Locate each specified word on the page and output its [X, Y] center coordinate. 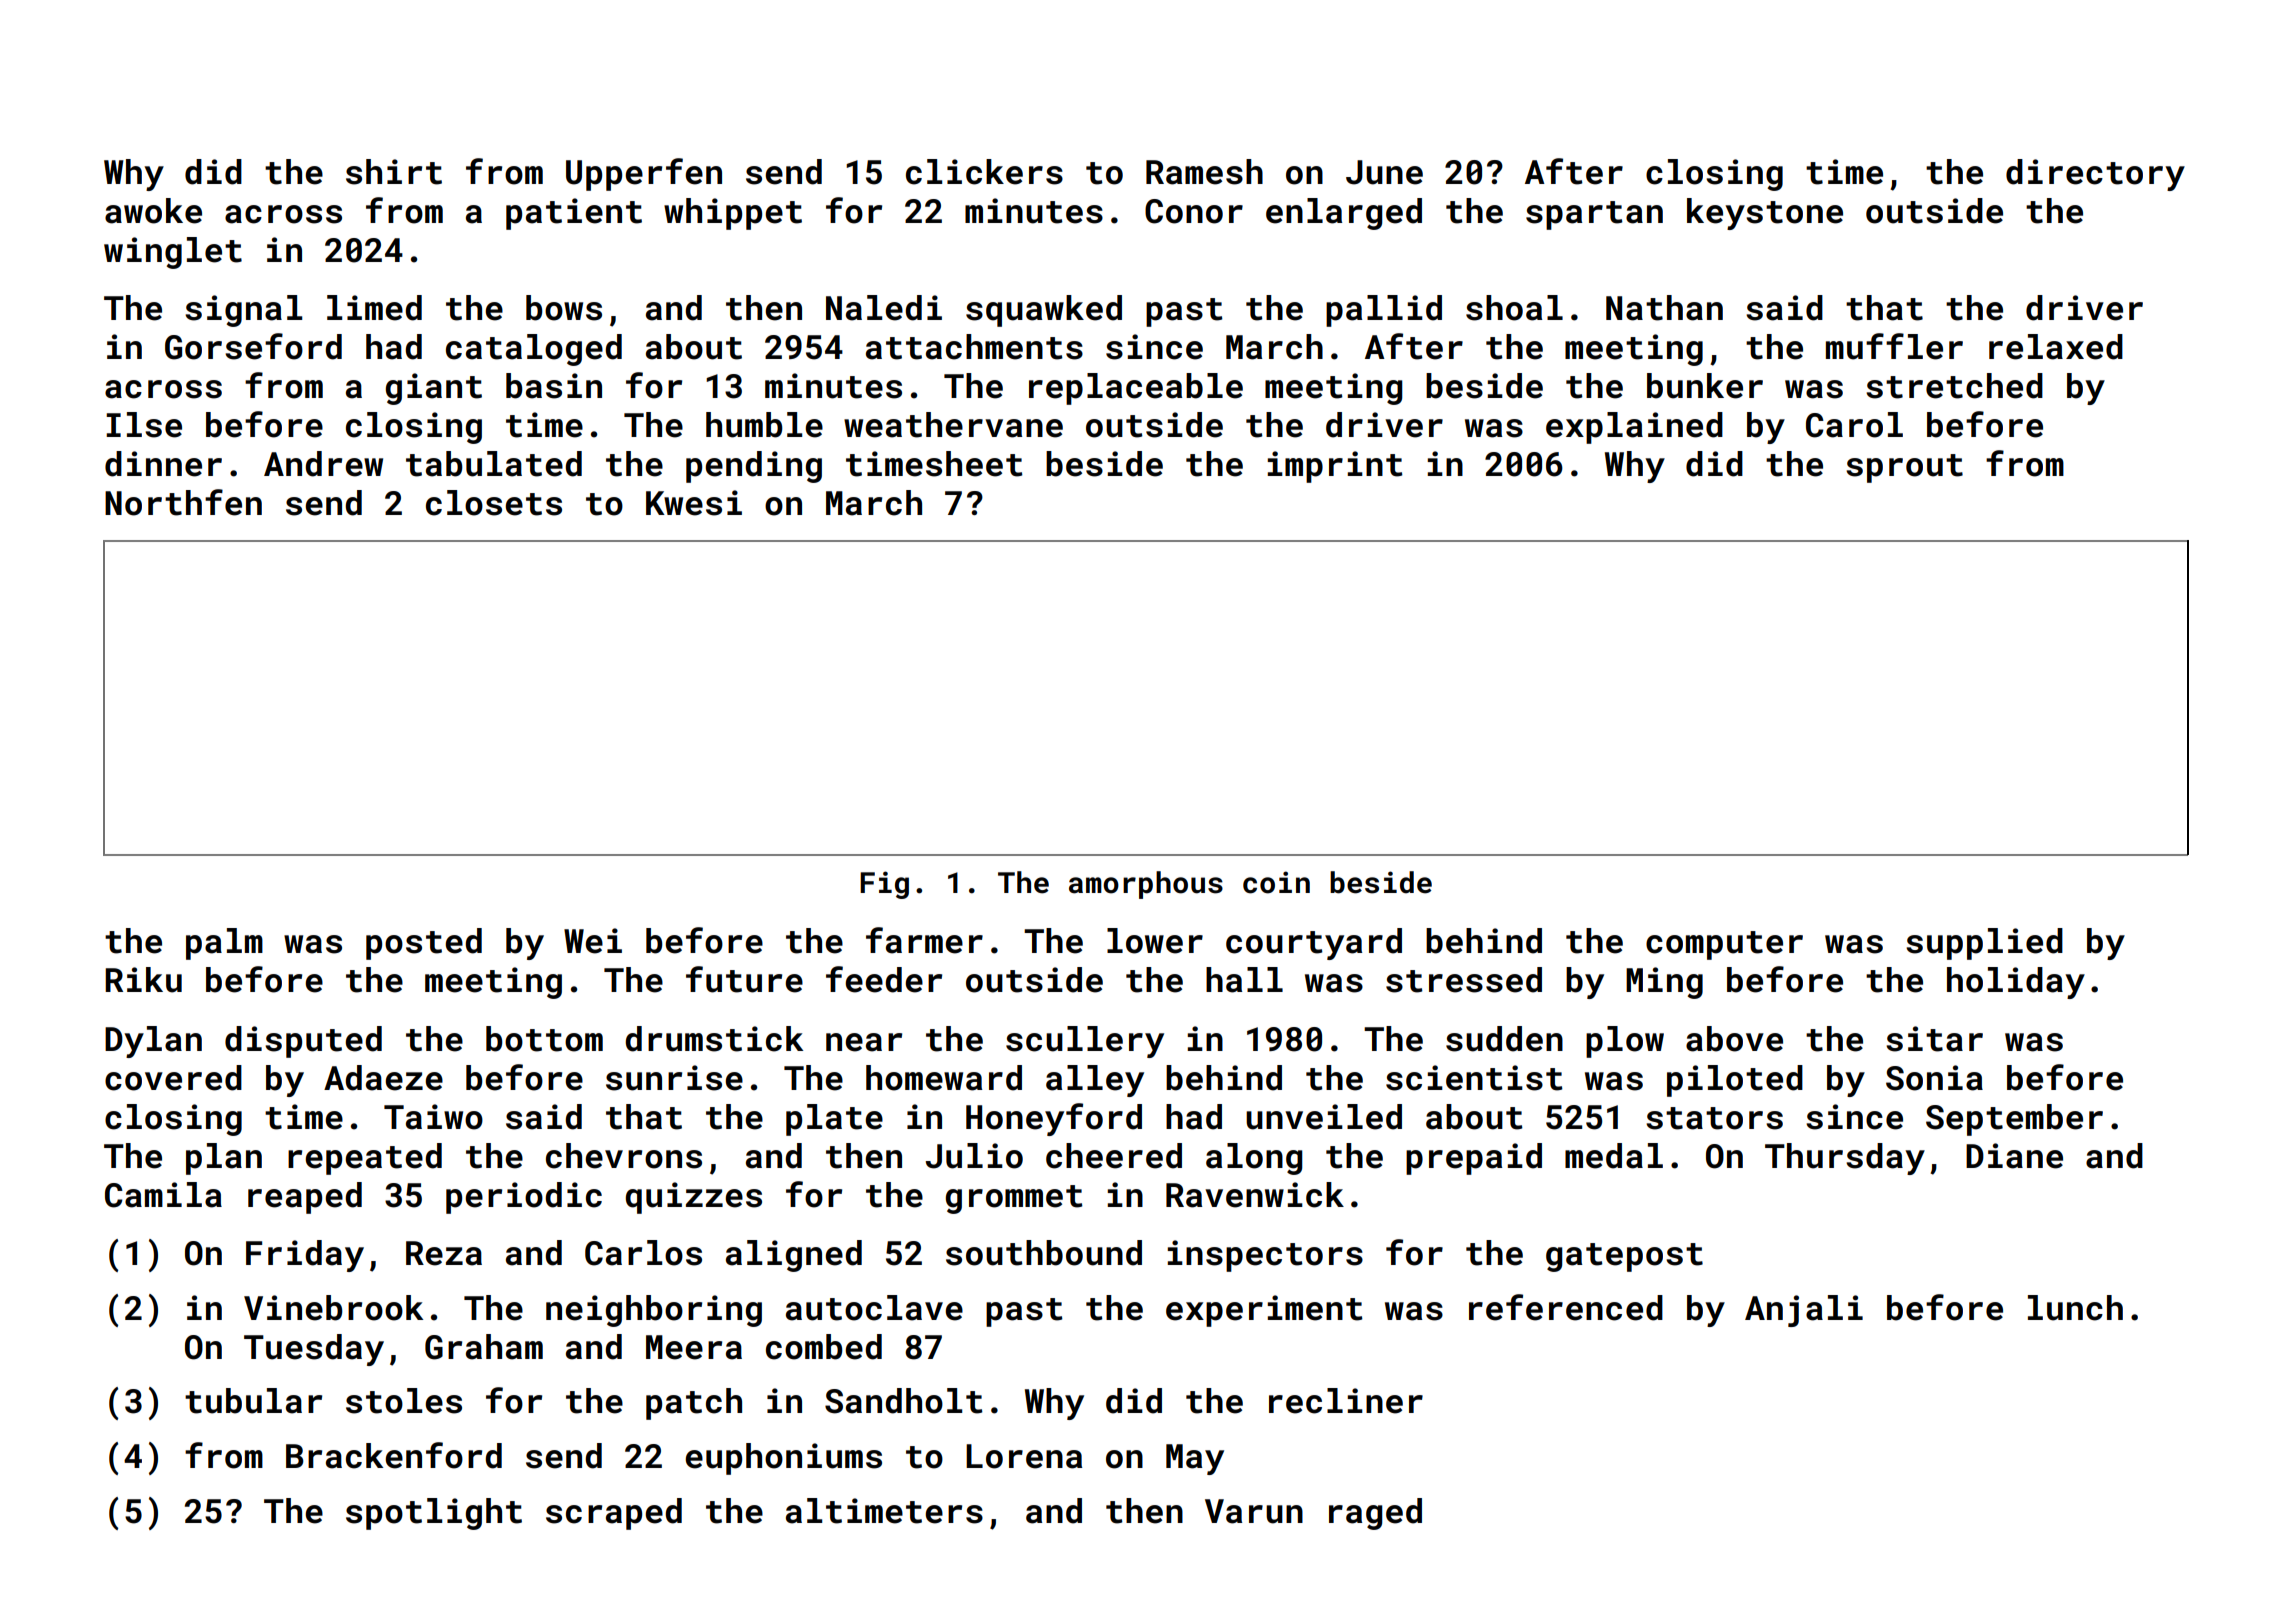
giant [434, 389]
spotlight [434, 1514]
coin [1276, 882]
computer [1724, 945]
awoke [153, 211]
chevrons [624, 1156]
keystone [1765, 214]
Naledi [884, 308]
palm [224, 944]
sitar [1934, 1039]
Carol [1854, 425]
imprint [1335, 467]
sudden [1504, 1039]
